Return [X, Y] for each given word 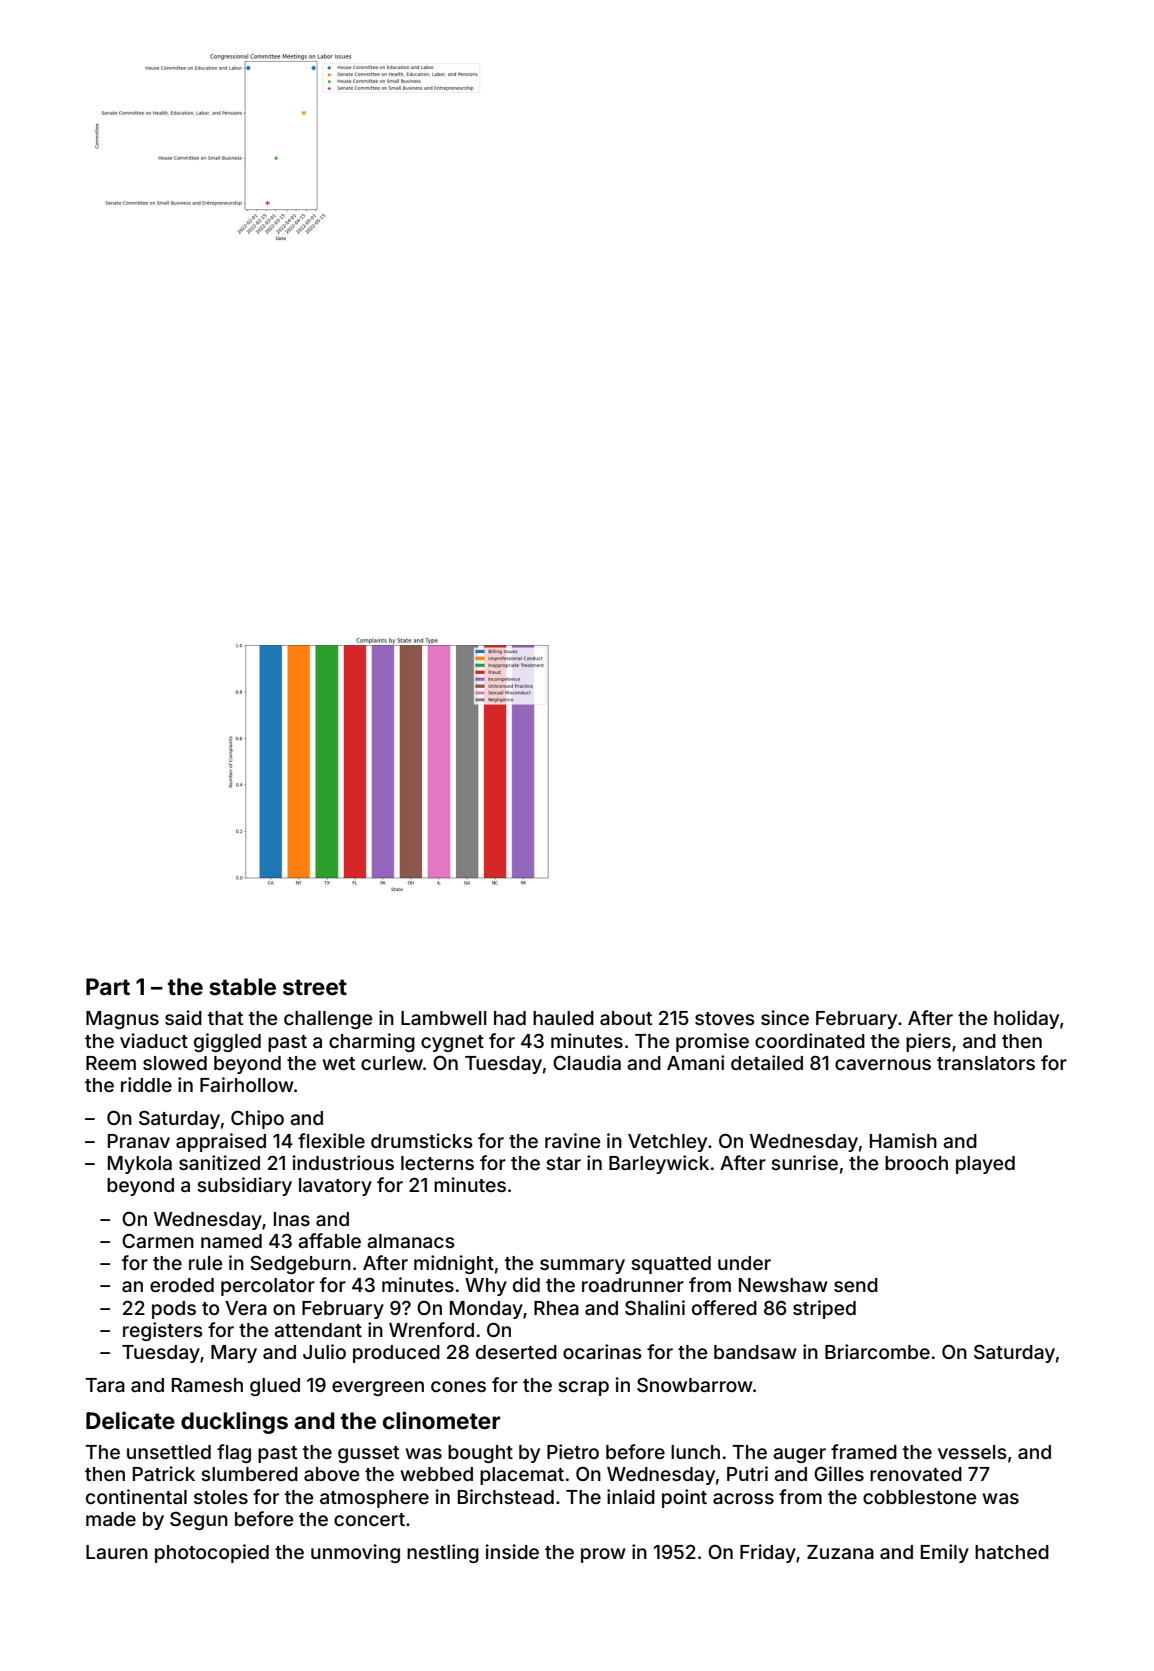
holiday [1026, 1019]
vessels [972, 1452]
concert [369, 1519]
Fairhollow [247, 1084]
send [856, 1285]
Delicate [130, 1420]
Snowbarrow [695, 1385]
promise [712, 1042]
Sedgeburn [300, 1264]
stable [242, 987]
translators [986, 1063]
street [315, 987]
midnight [454, 1264]
